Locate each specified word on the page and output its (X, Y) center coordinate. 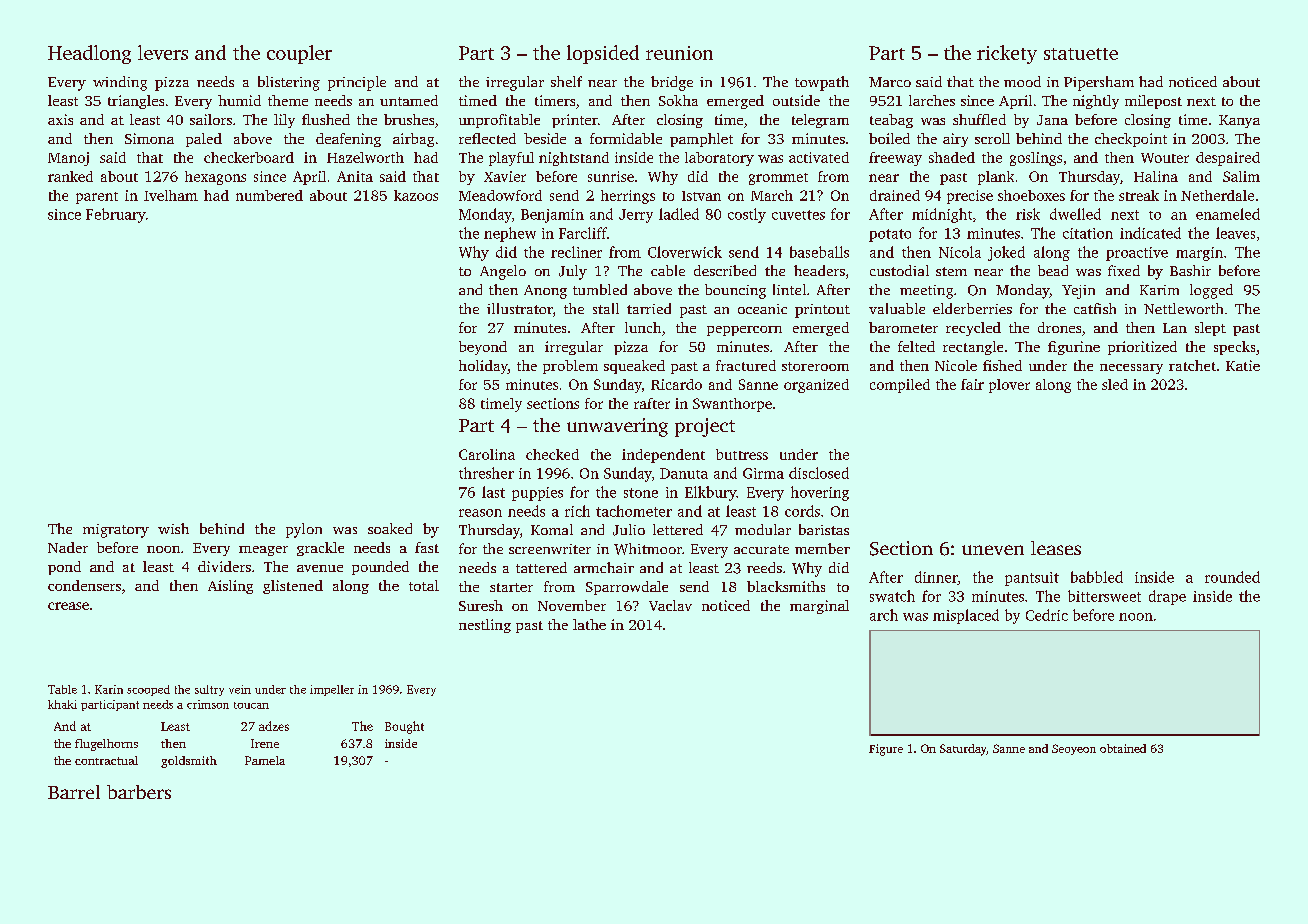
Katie (1243, 365)
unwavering (617, 427)
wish (173, 528)
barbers (139, 792)
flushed (326, 119)
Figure (886, 750)
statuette (1081, 54)
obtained (1123, 748)
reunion (679, 53)
